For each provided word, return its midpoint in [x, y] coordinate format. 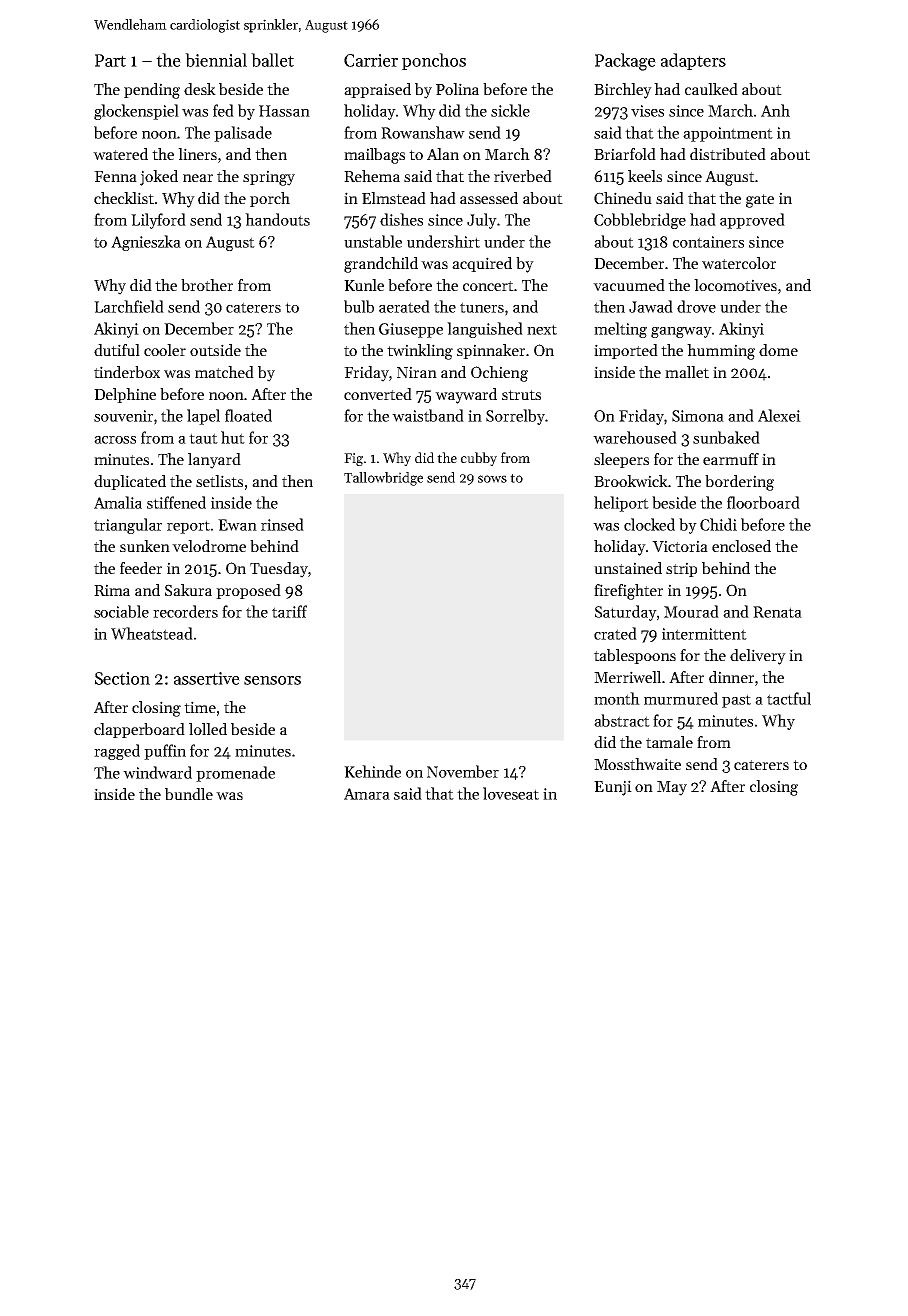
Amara [367, 794]
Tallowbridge [383, 479]
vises [647, 111]
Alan [443, 154]
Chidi [718, 524]
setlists [219, 481]
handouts [277, 219]
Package [625, 62]
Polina [457, 89]
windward [157, 772]
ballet [272, 60]
